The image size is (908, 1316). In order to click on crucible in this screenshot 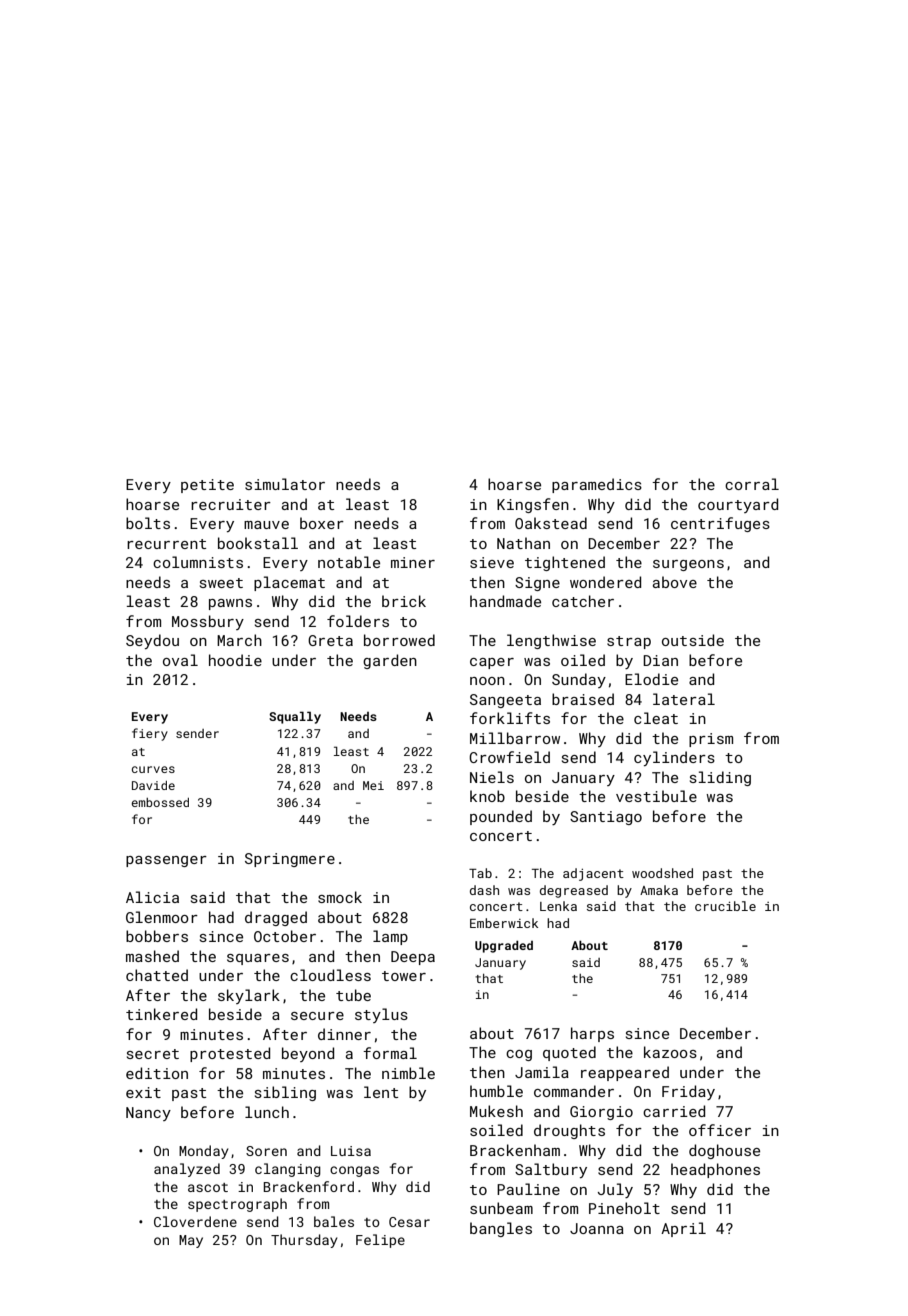, I will do `click(725, 906)`.
